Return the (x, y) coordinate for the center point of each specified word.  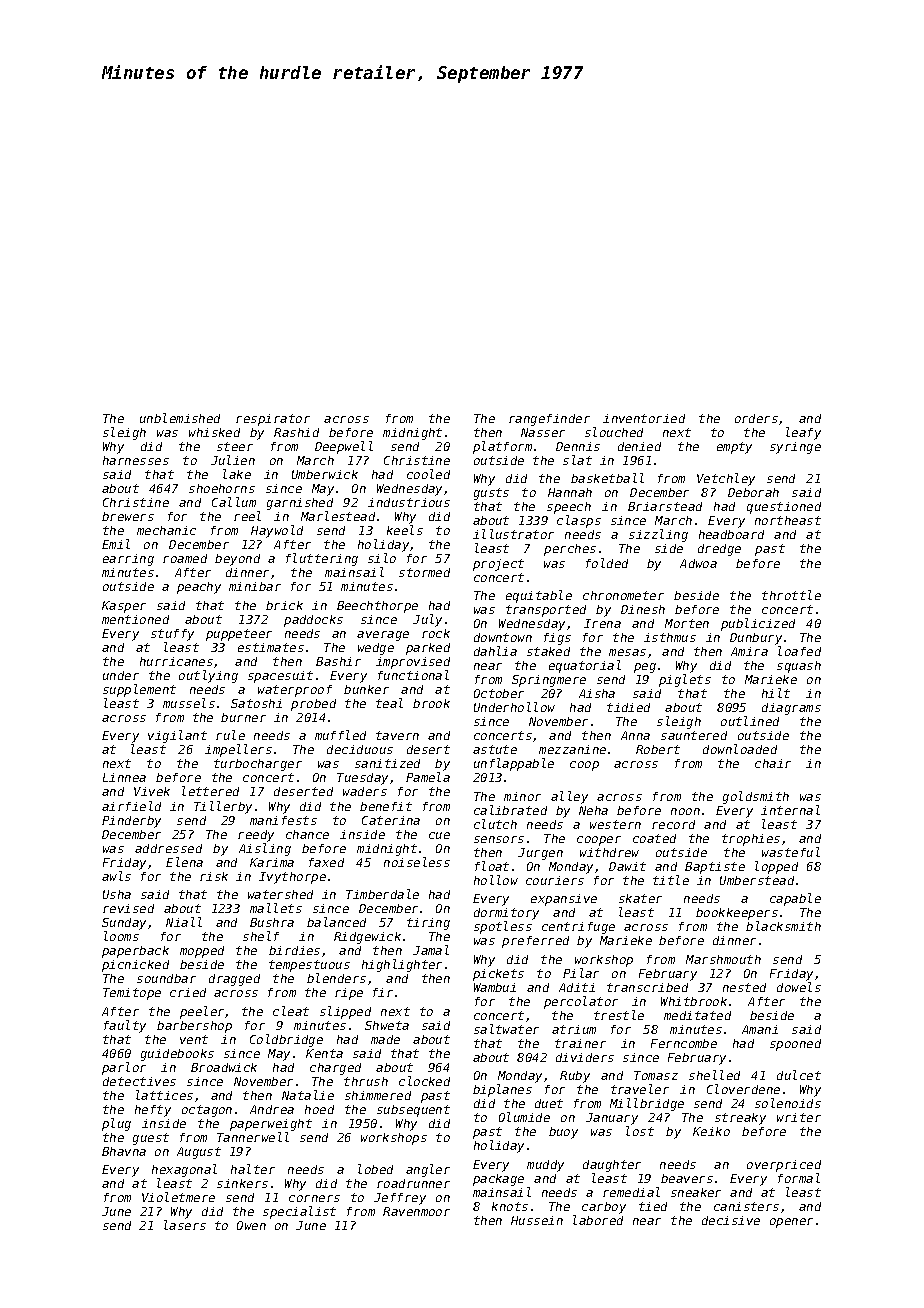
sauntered (694, 735)
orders (756, 418)
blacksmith (783, 926)
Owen (251, 1225)
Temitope (132, 994)
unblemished (180, 418)
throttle (791, 595)
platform (502, 447)
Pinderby (131, 822)
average (383, 636)
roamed (185, 558)
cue (439, 835)
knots (510, 1206)
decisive (731, 1220)
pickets (498, 975)
